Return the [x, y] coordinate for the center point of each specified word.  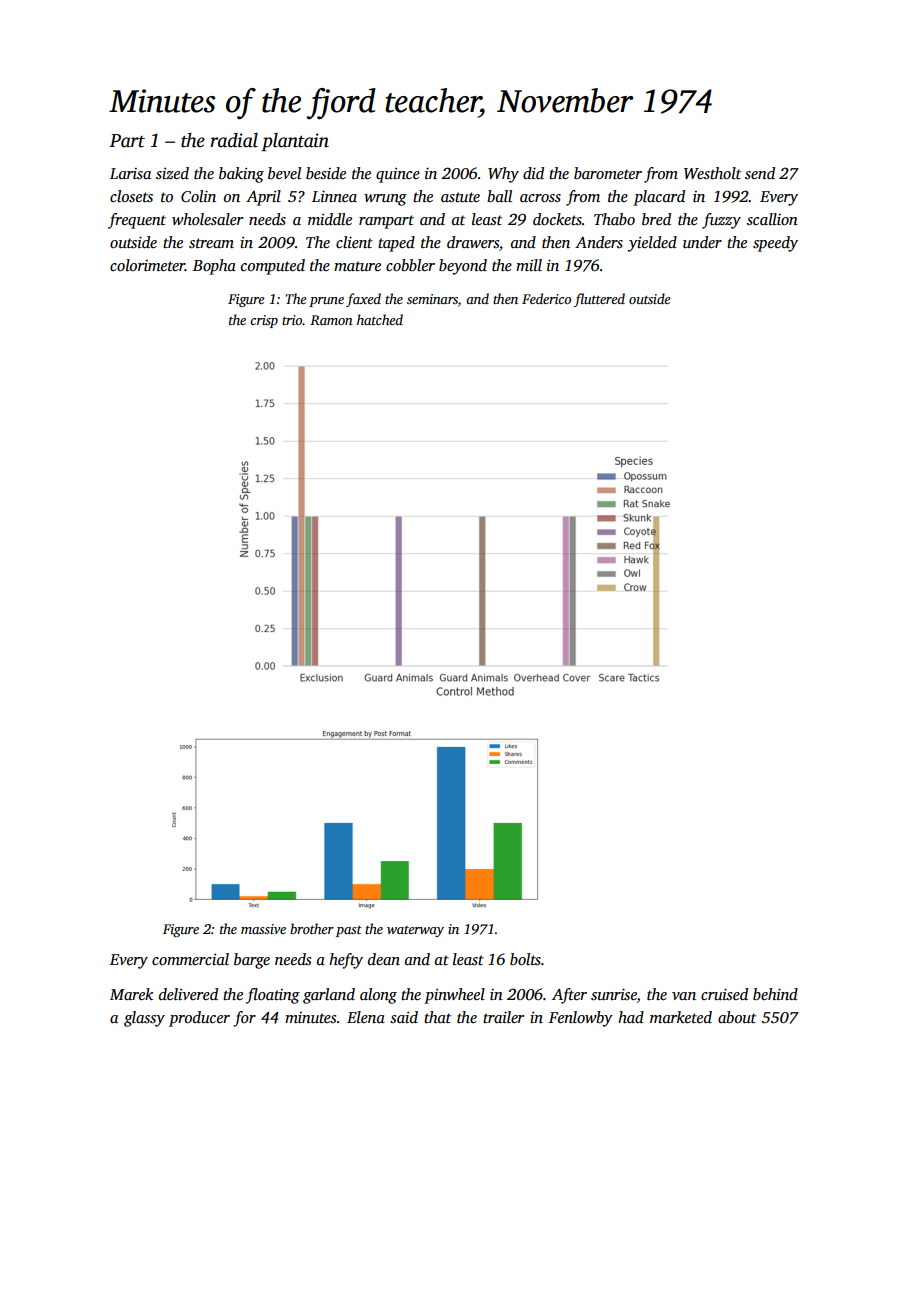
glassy [144, 1019]
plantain [295, 142]
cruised [724, 994]
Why [503, 175]
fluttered [599, 300]
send [760, 173]
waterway [415, 931]
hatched [380, 319]
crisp [264, 321]
